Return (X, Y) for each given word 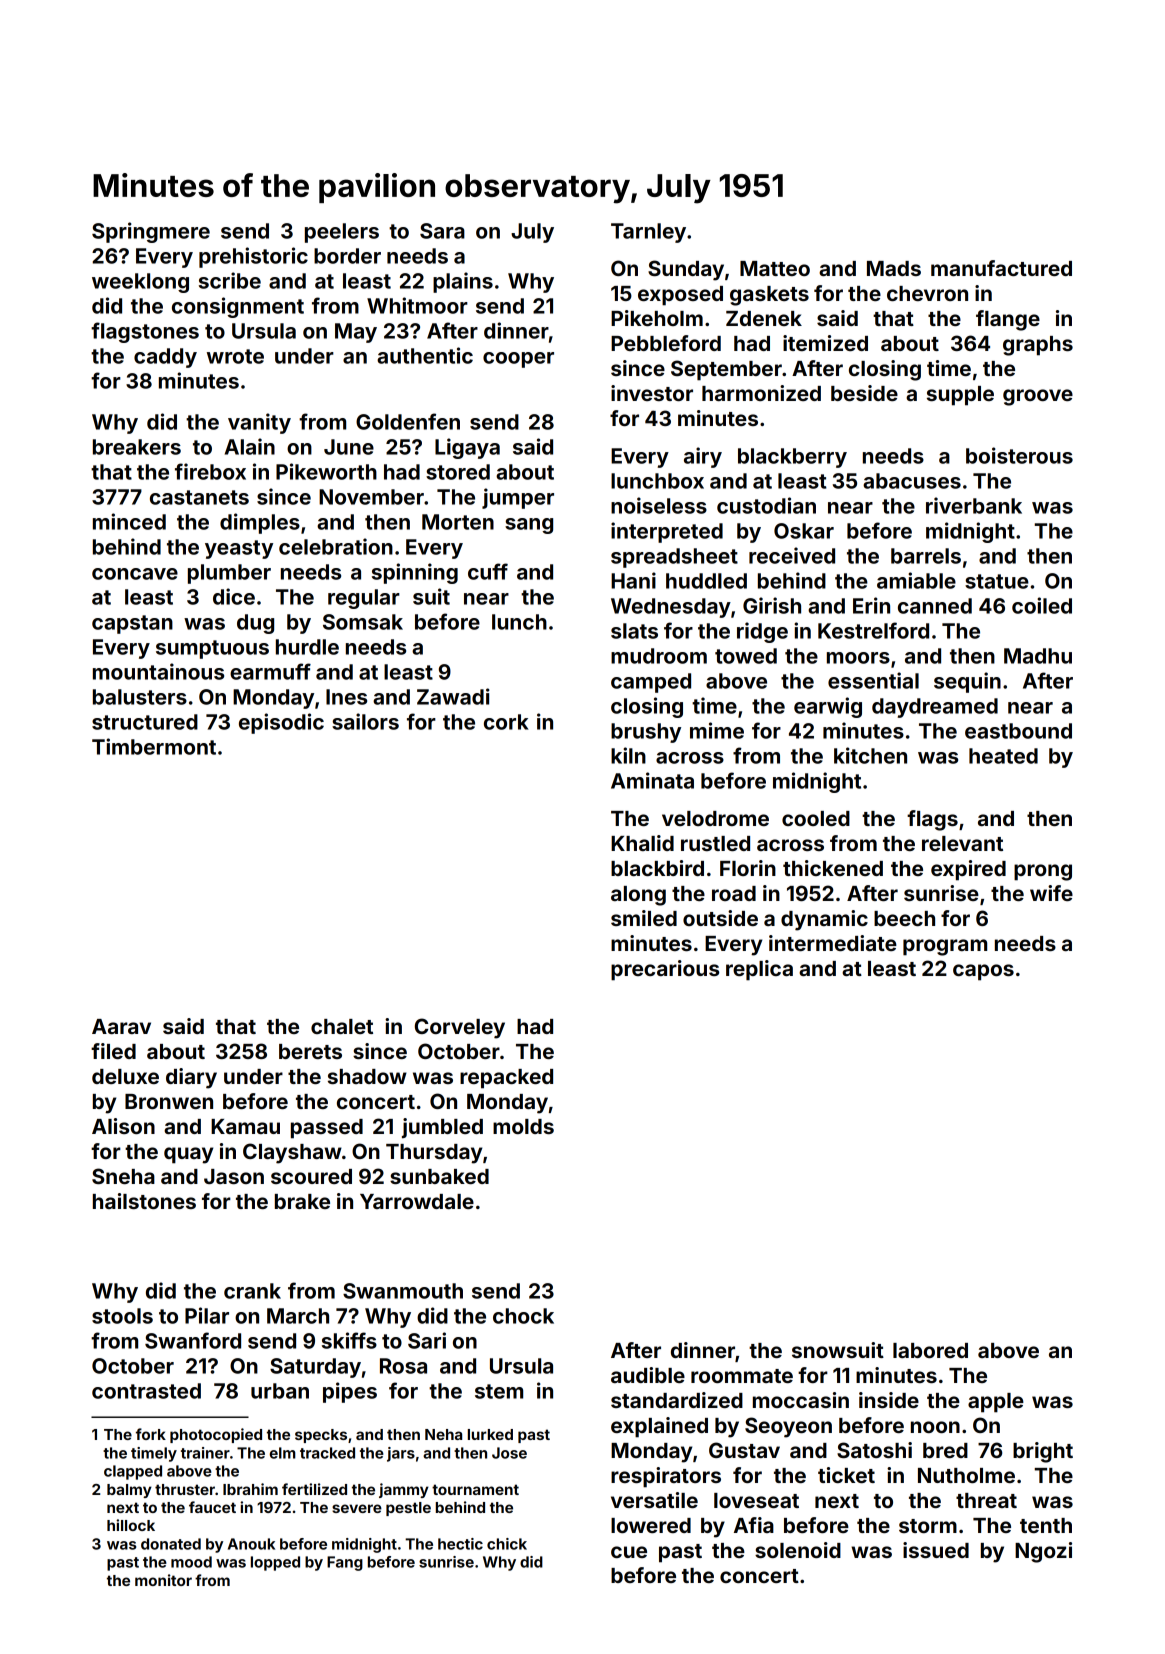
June (349, 447)
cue (629, 1552)
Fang (345, 1563)
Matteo (775, 268)
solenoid (798, 1550)
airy (703, 457)
